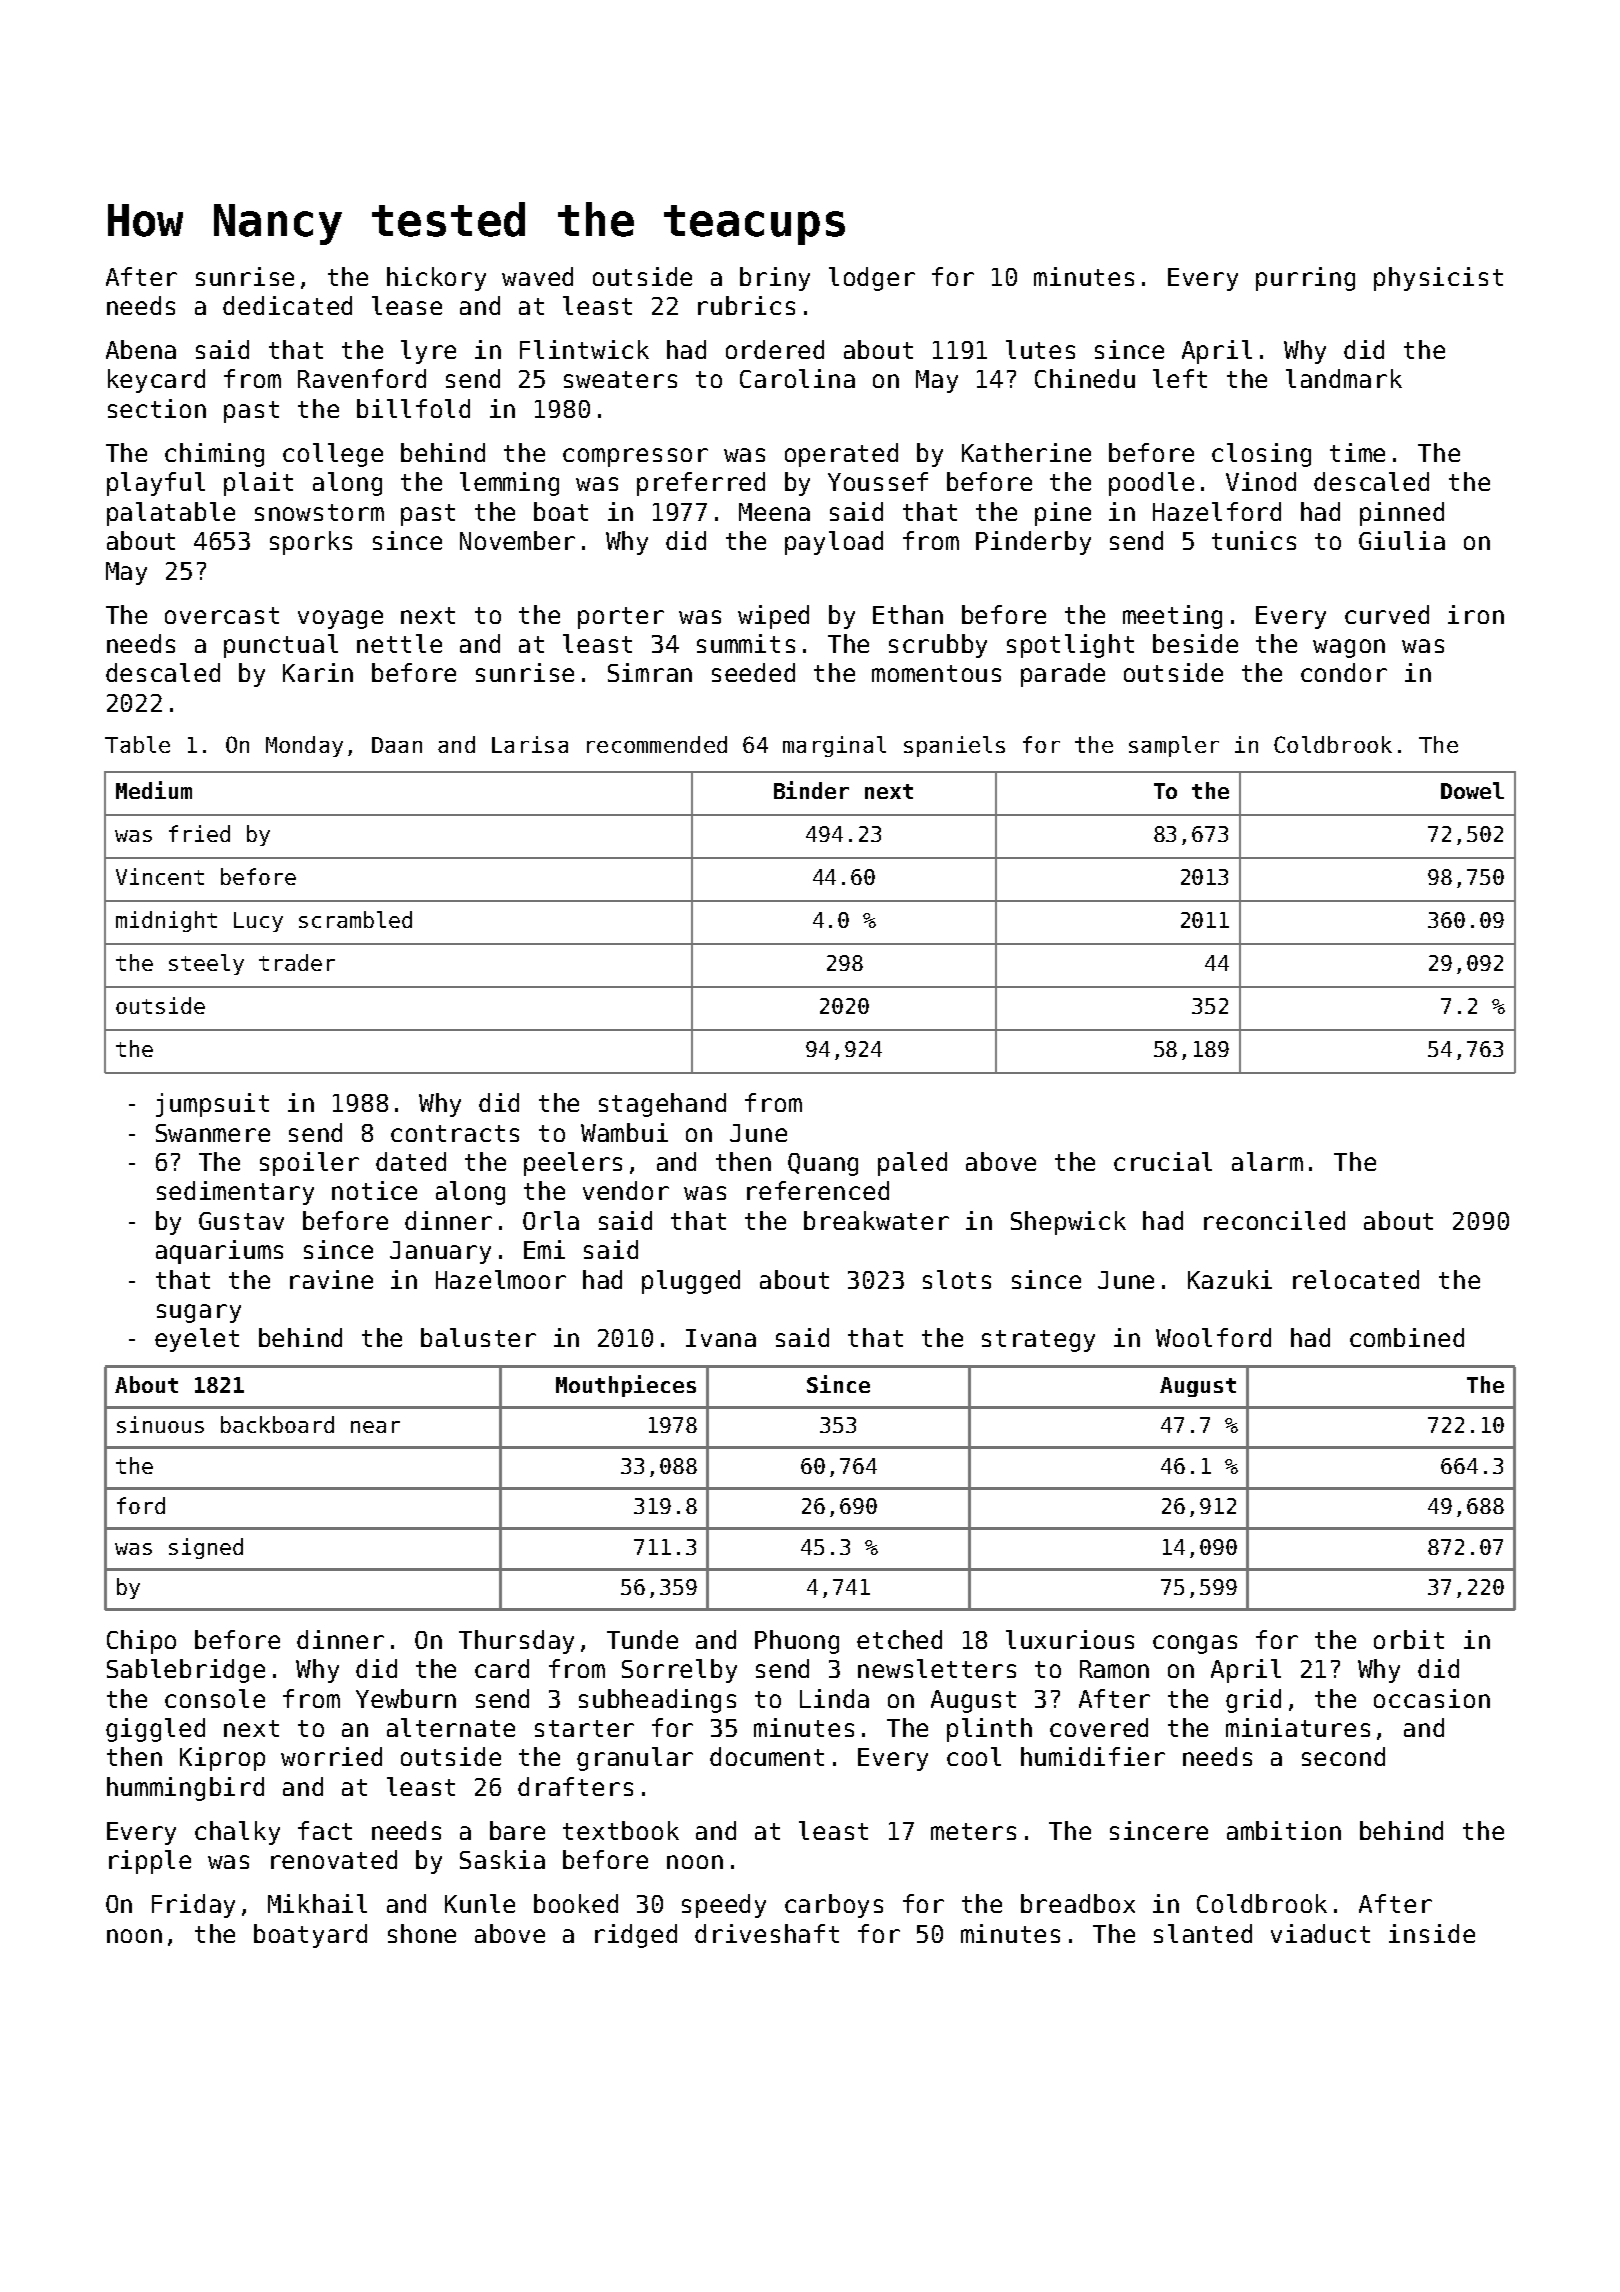 Image resolution: width=1620 pixels, height=2292 pixels. What do you see at coordinates (662, 1105) in the document?
I see `stagehand` at bounding box center [662, 1105].
